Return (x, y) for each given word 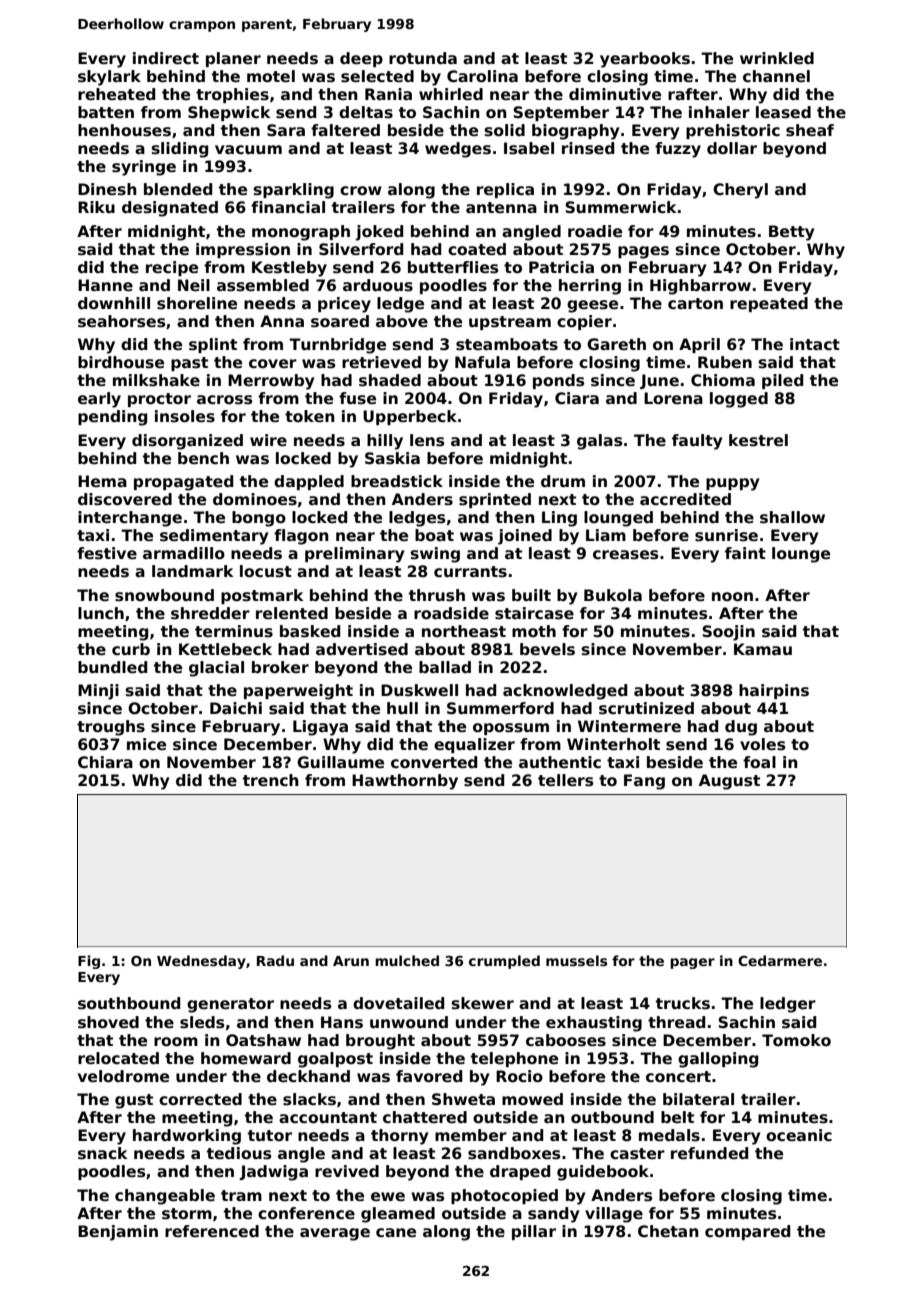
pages (643, 252)
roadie (595, 231)
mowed (532, 1099)
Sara (286, 130)
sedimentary (214, 537)
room (176, 1042)
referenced (212, 1231)
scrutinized (646, 708)
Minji (98, 692)
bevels (547, 649)
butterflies (453, 267)
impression (243, 250)
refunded (709, 1153)
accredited (685, 499)
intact (815, 344)
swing (435, 555)
